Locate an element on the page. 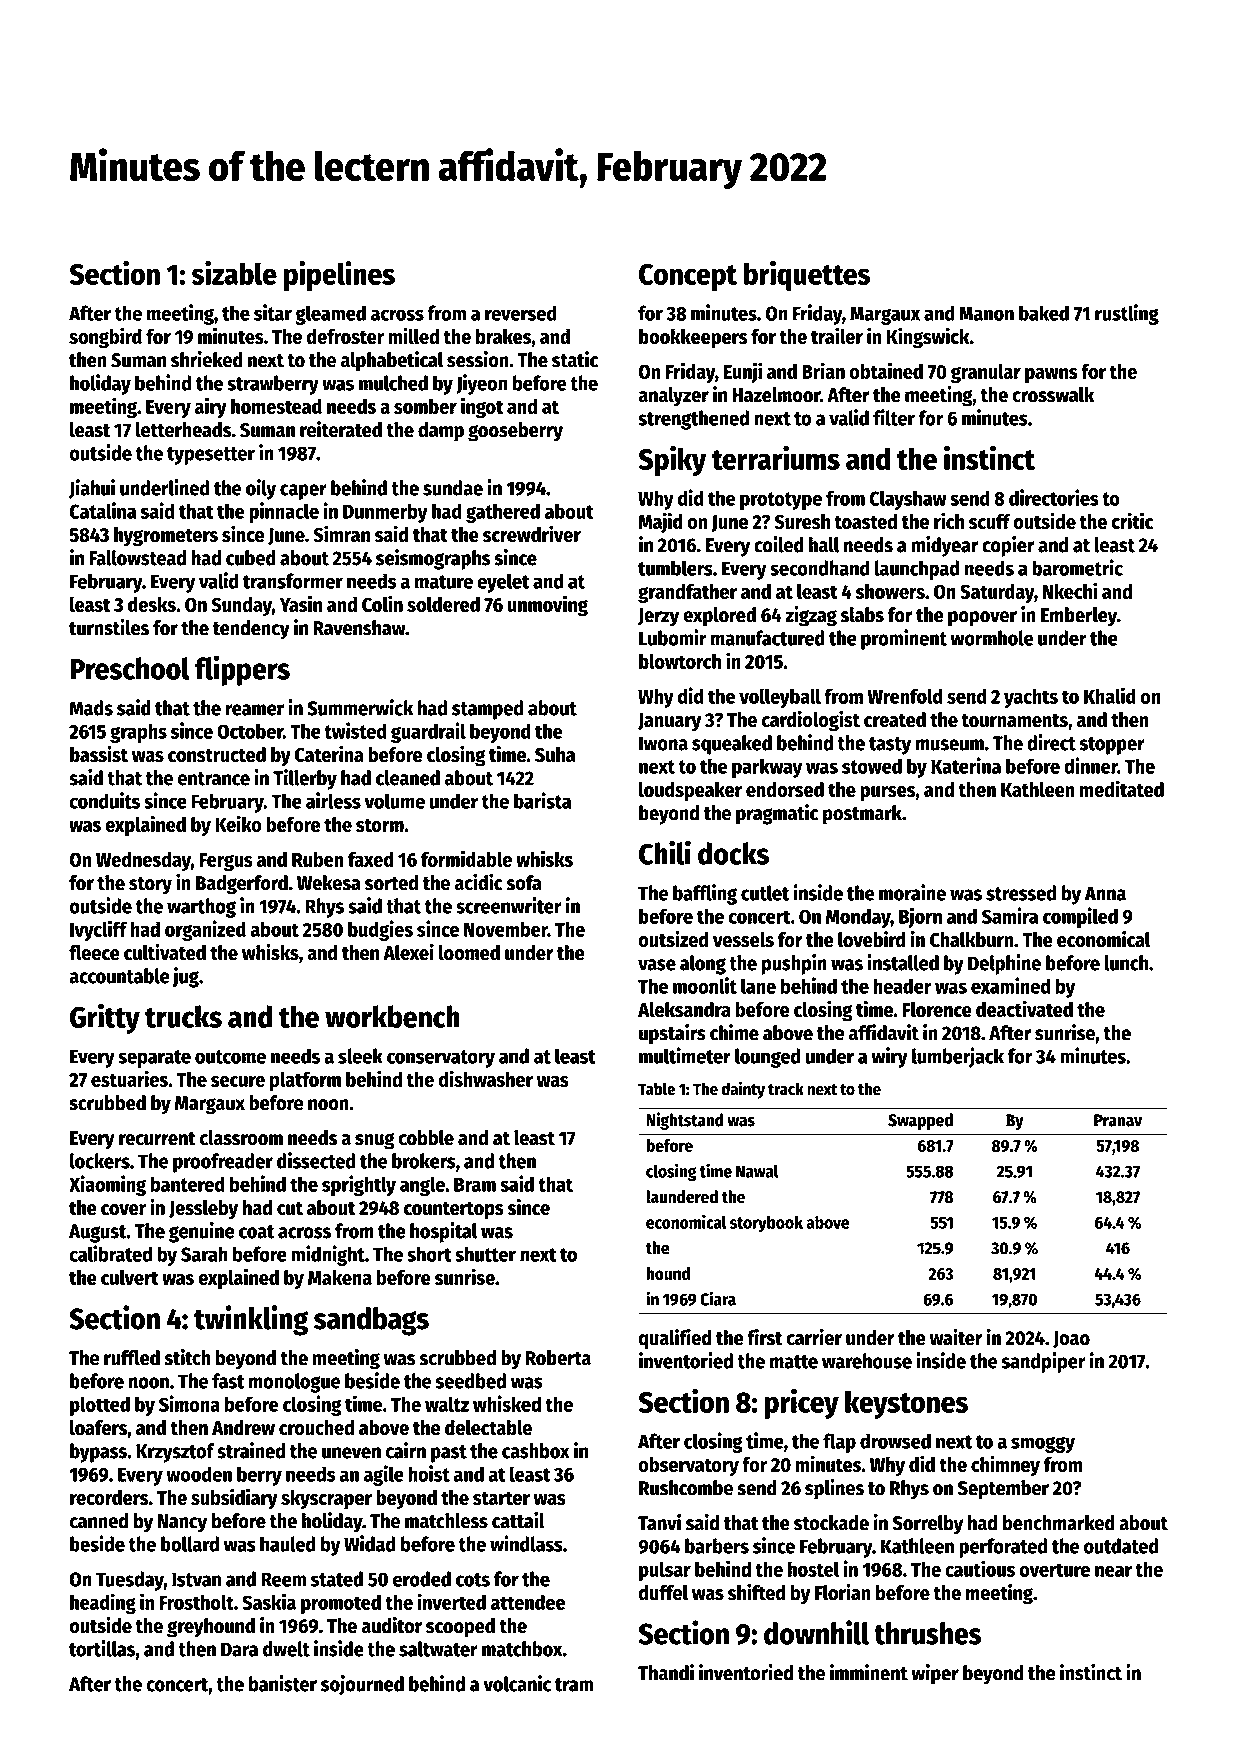 The width and height of the document is (1237, 1750). critic is located at coordinates (1132, 520).
